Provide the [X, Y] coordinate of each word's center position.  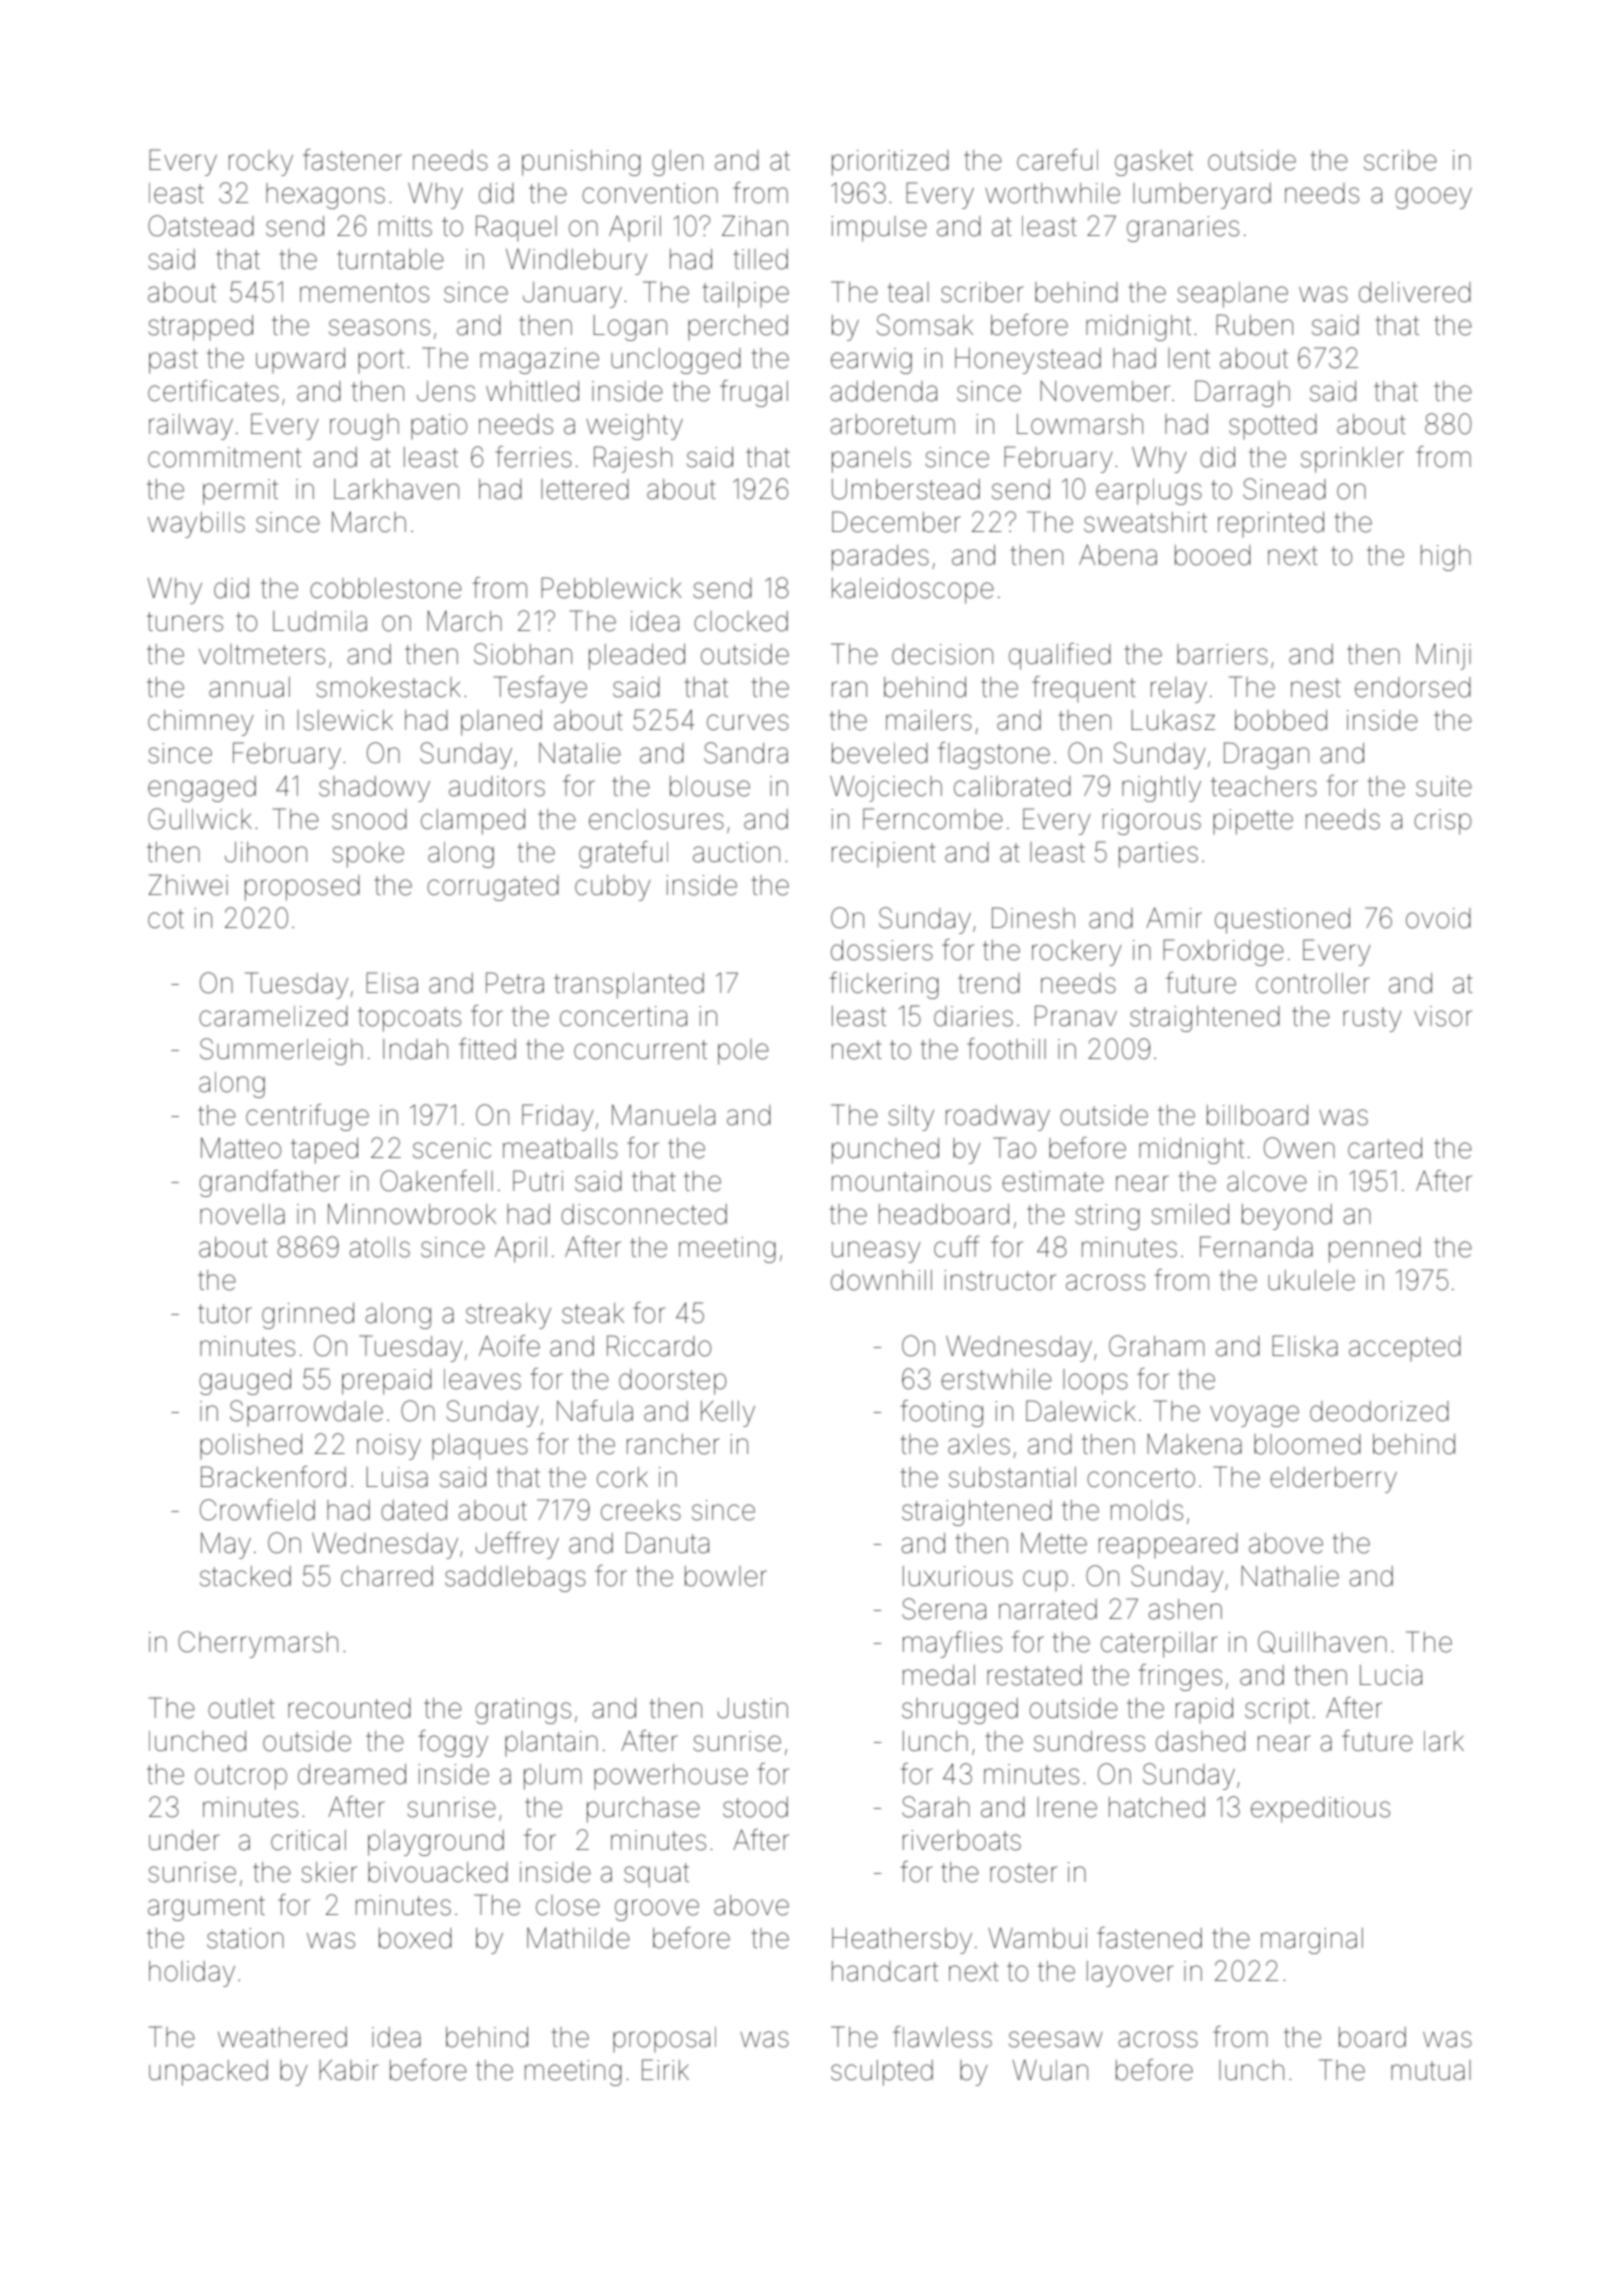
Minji [1443, 657]
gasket [1154, 163]
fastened [1149, 1938]
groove [657, 1910]
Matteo [241, 1148]
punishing [581, 163]
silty [911, 1118]
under [184, 1840]
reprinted [1271, 524]
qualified [1060, 656]
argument [206, 1908]
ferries [534, 457]
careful [1057, 160]
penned [1375, 1250]
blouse [710, 786]
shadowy [374, 789]
